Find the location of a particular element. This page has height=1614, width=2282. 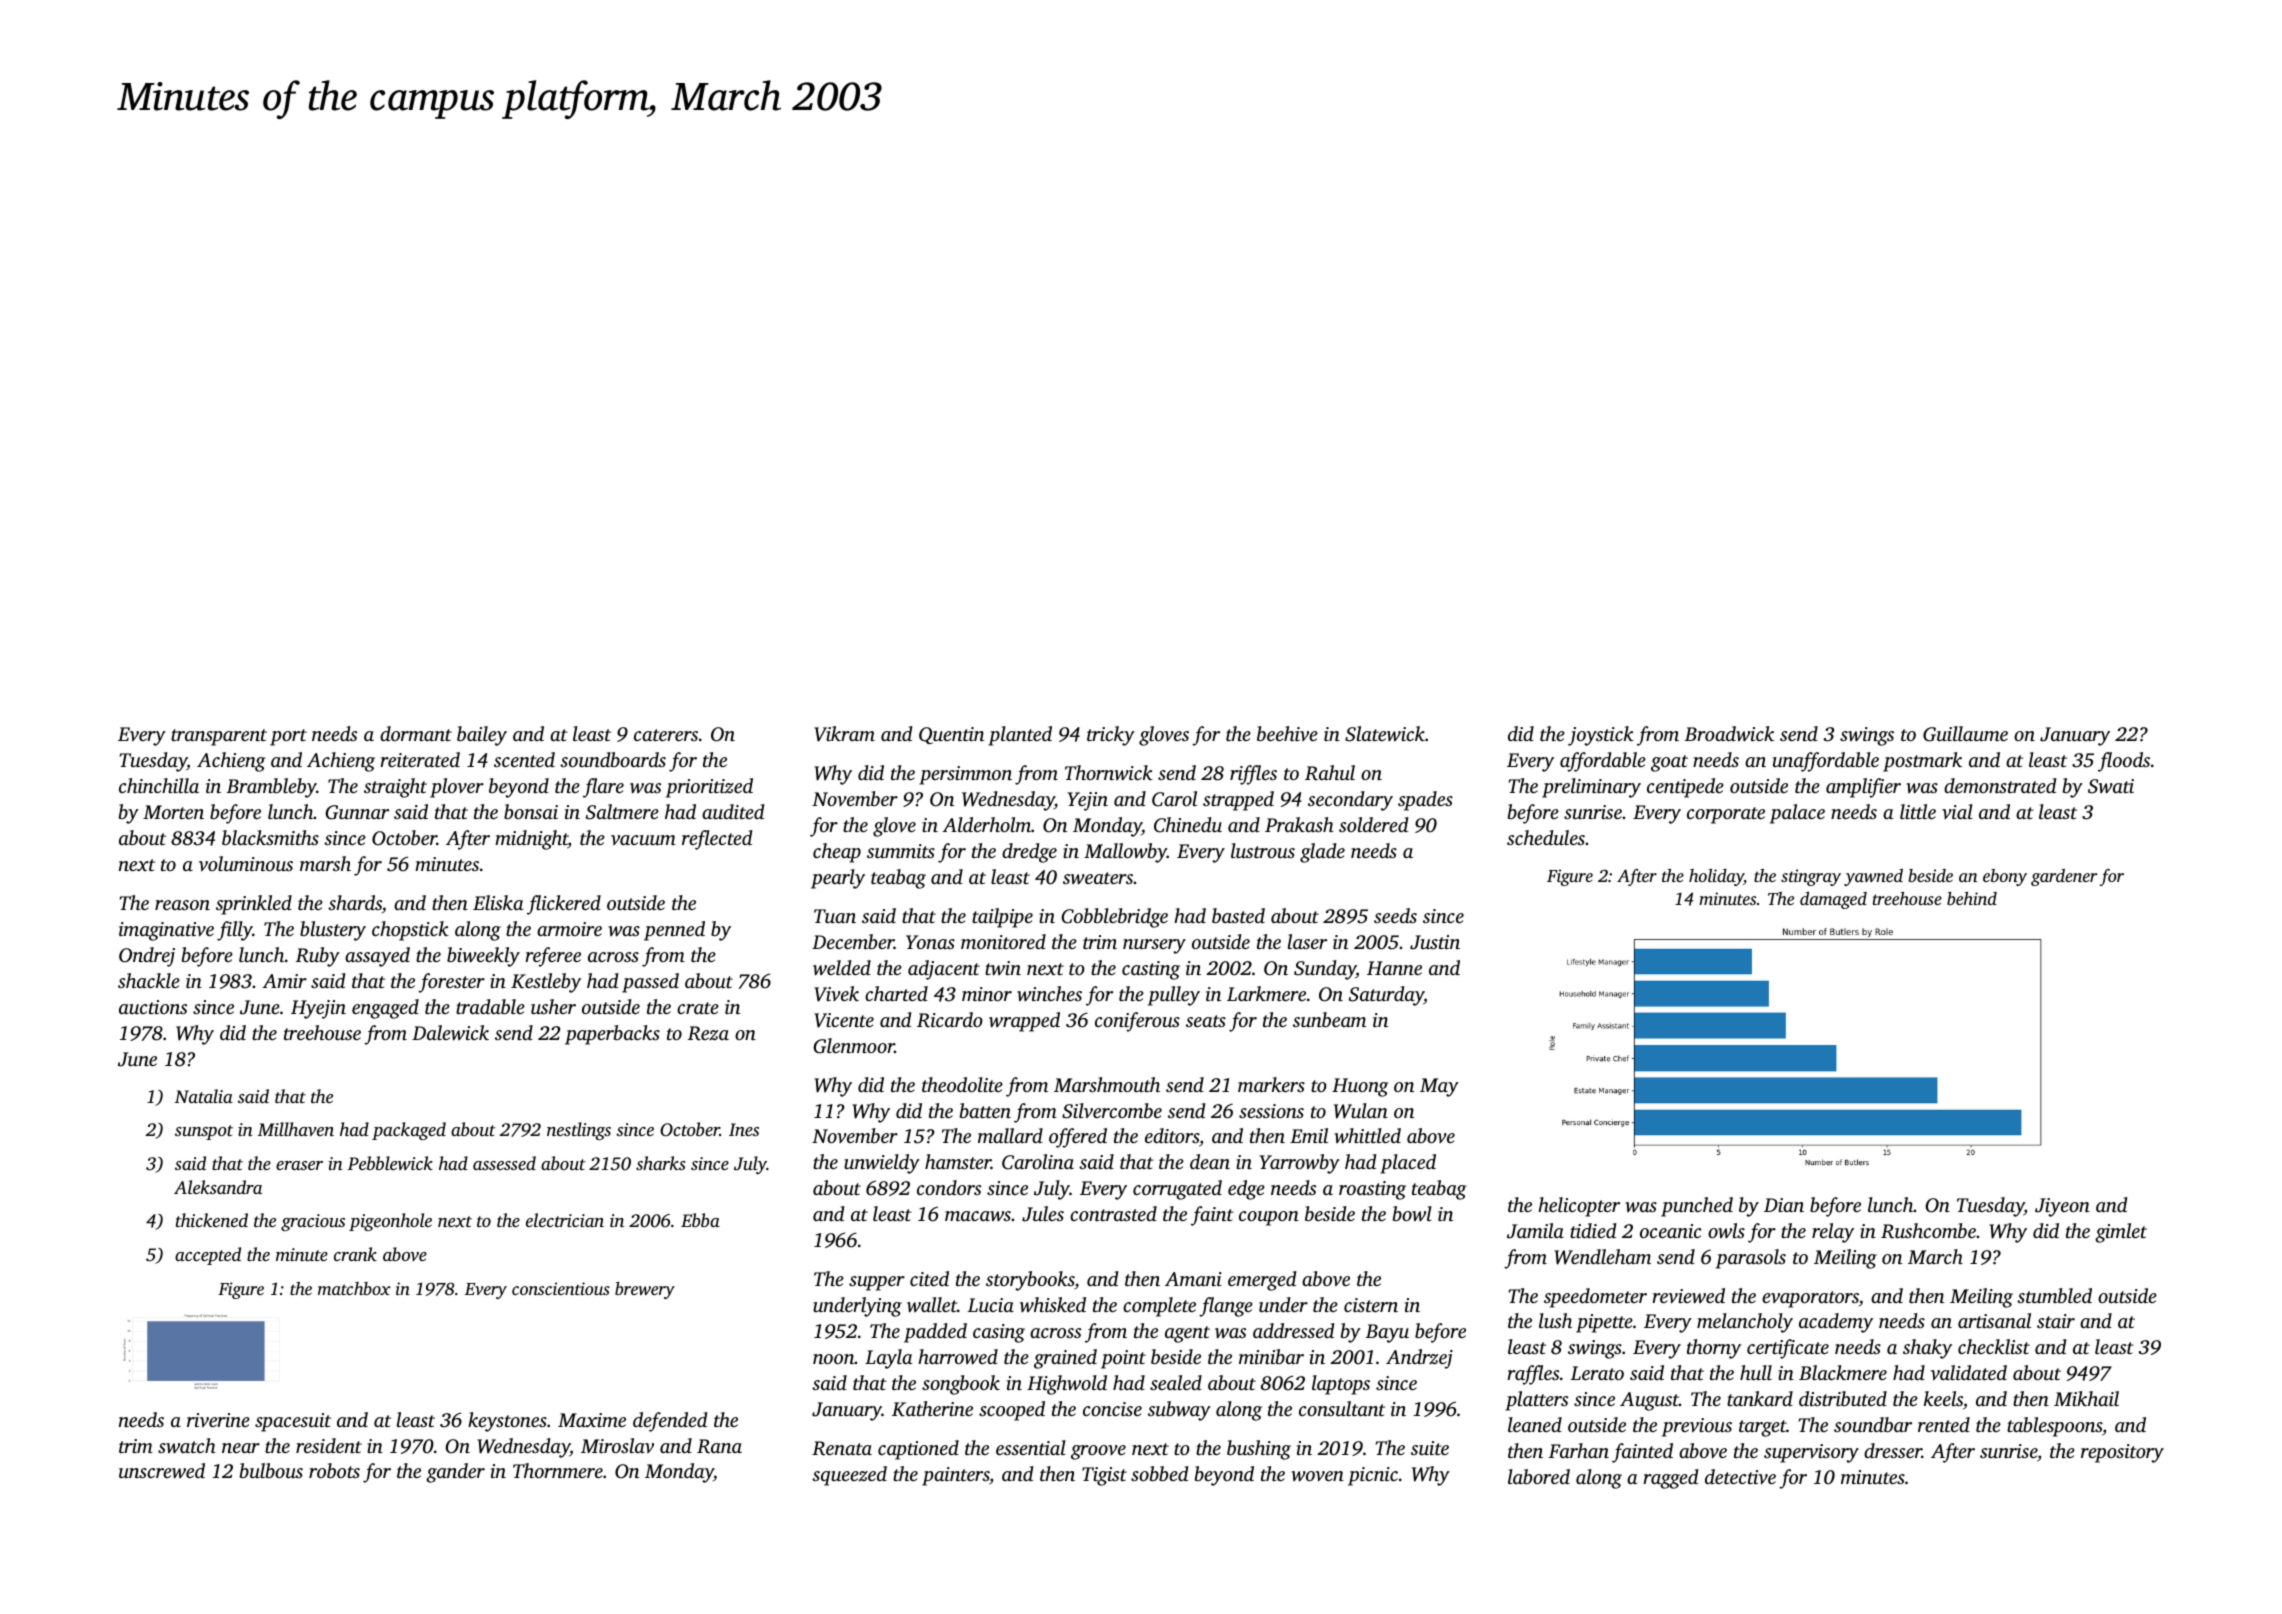

suite is located at coordinates (1430, 1448).
